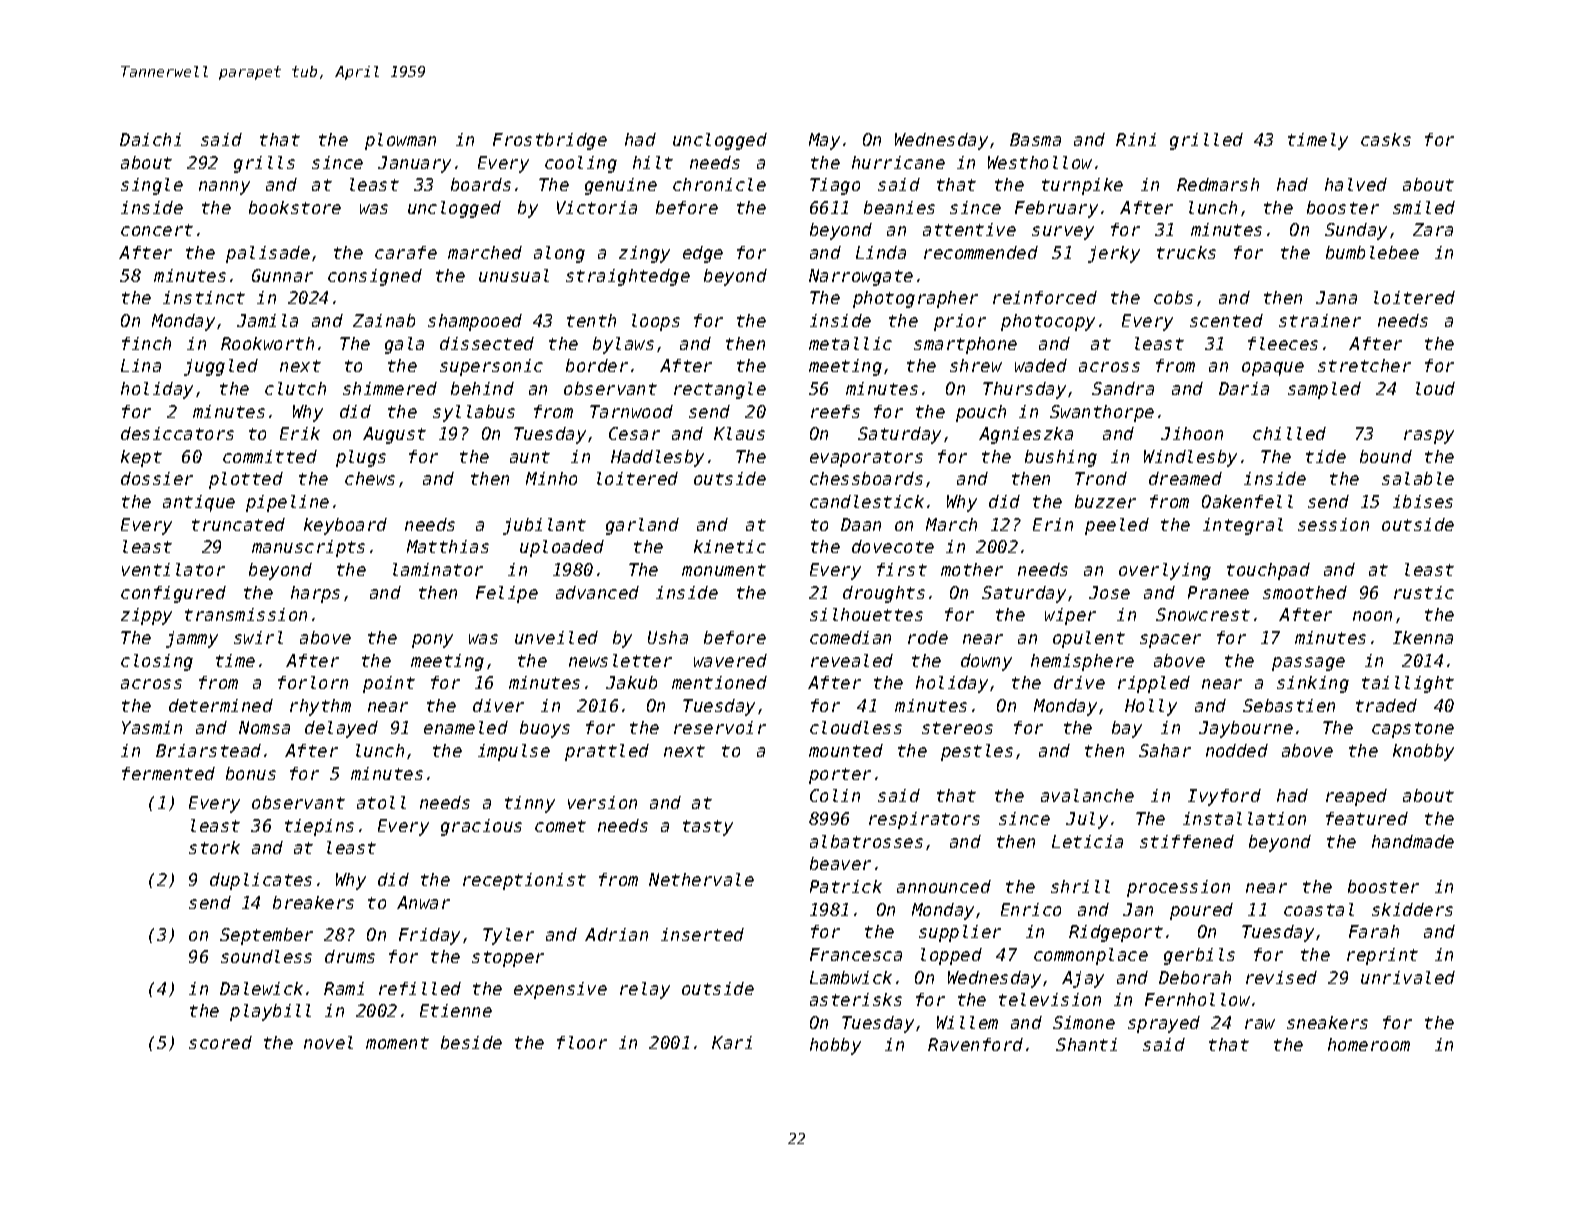 The height and width of the screenshot is (1218, 1576). I want to click on Victoria, so click(597, 207).
